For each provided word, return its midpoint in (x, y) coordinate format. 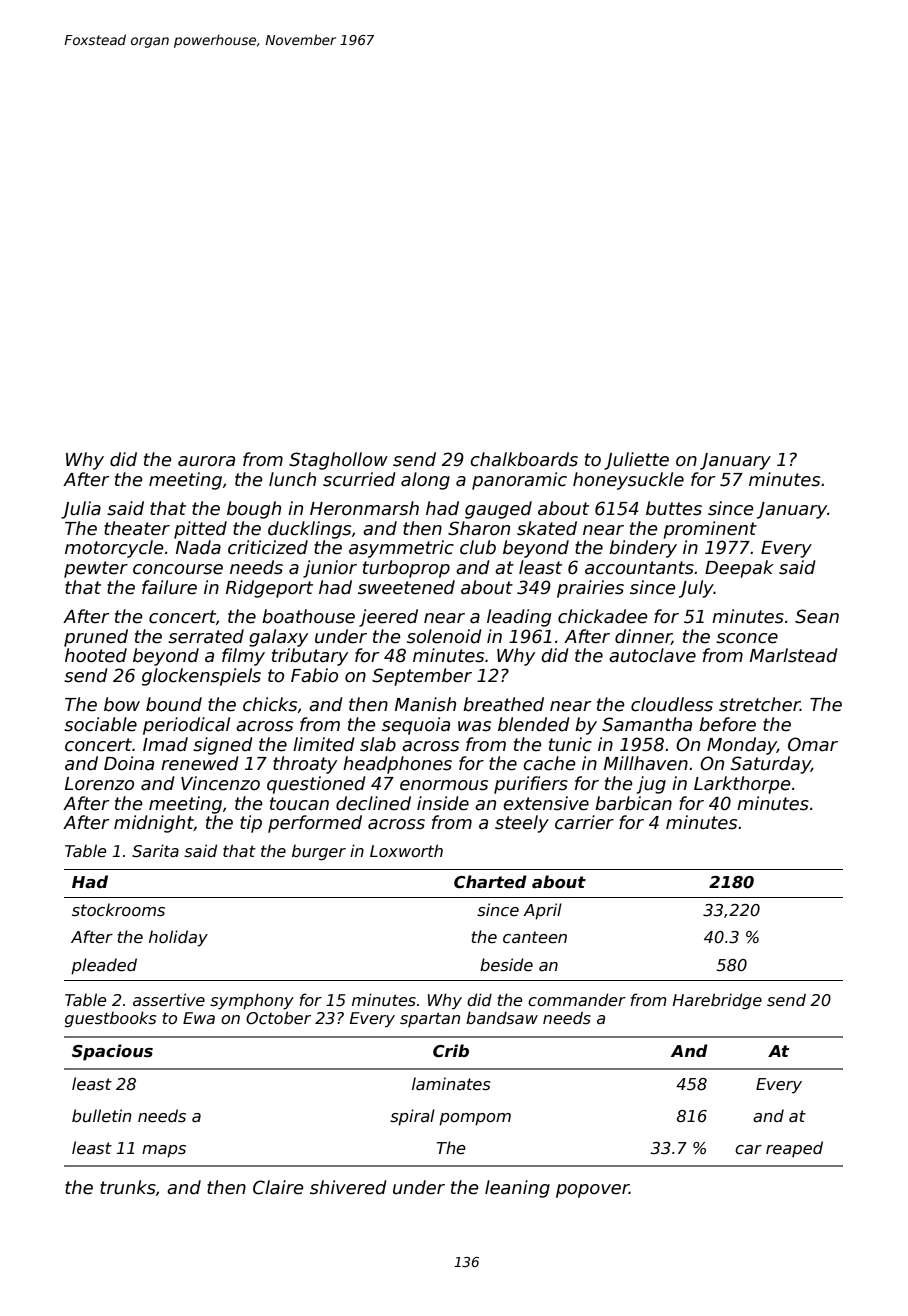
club (478, 547)
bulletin (102, 1115)
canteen (535, 937)
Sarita (155, 850)
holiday (178, 938)
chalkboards (524, 459)
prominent (710, 530)
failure (169, 587)
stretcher (759, 704)
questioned (316, 785)
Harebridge (717, 1001)
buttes (674, 508)
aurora (206, 461)
